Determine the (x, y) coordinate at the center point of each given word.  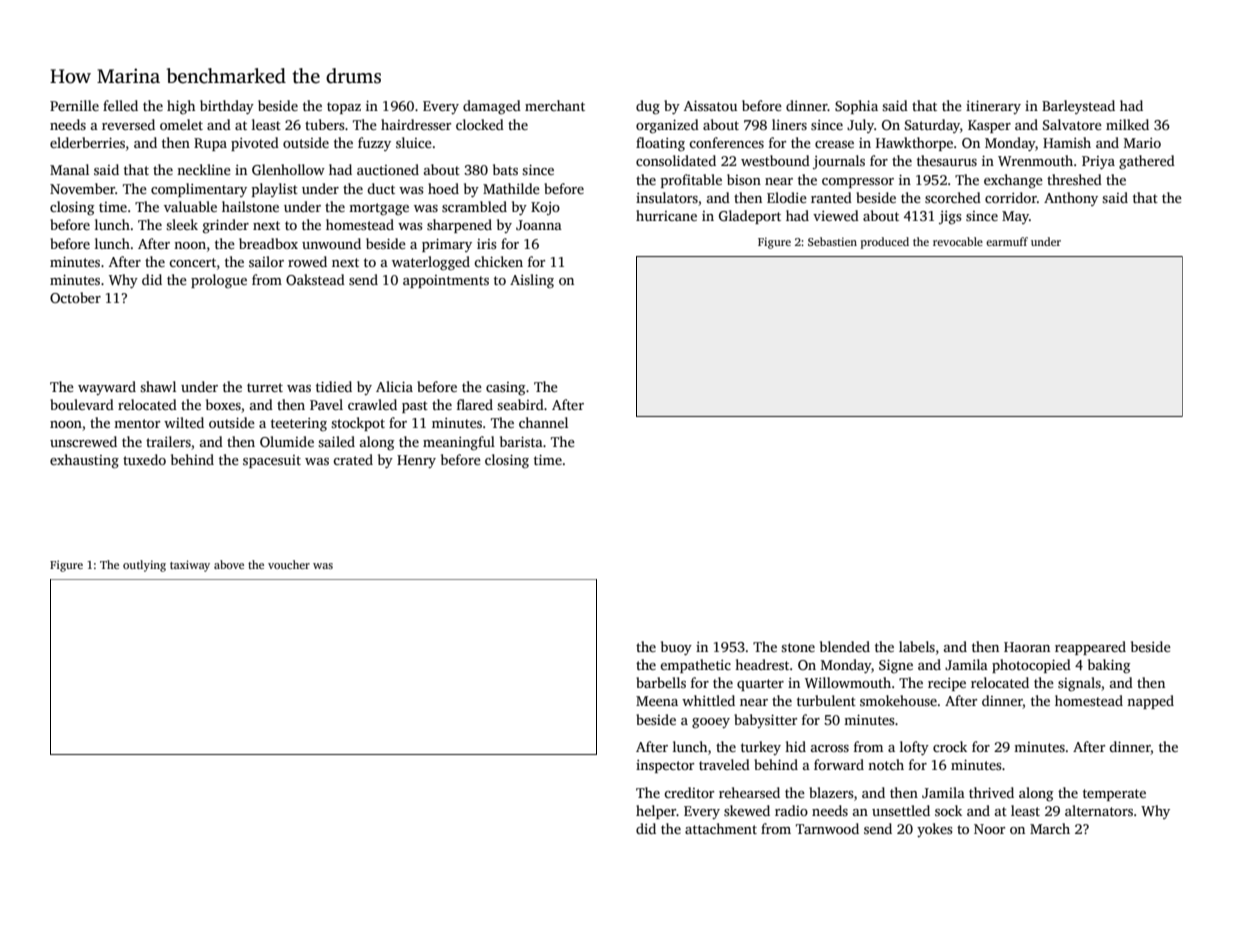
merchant (555, 105)
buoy (676, 648)
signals (1079, 684)
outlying (144, 566)
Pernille (74, 105)
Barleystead (1078, 107)
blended (845, 646)
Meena (657, 701)
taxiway (190, 566)
